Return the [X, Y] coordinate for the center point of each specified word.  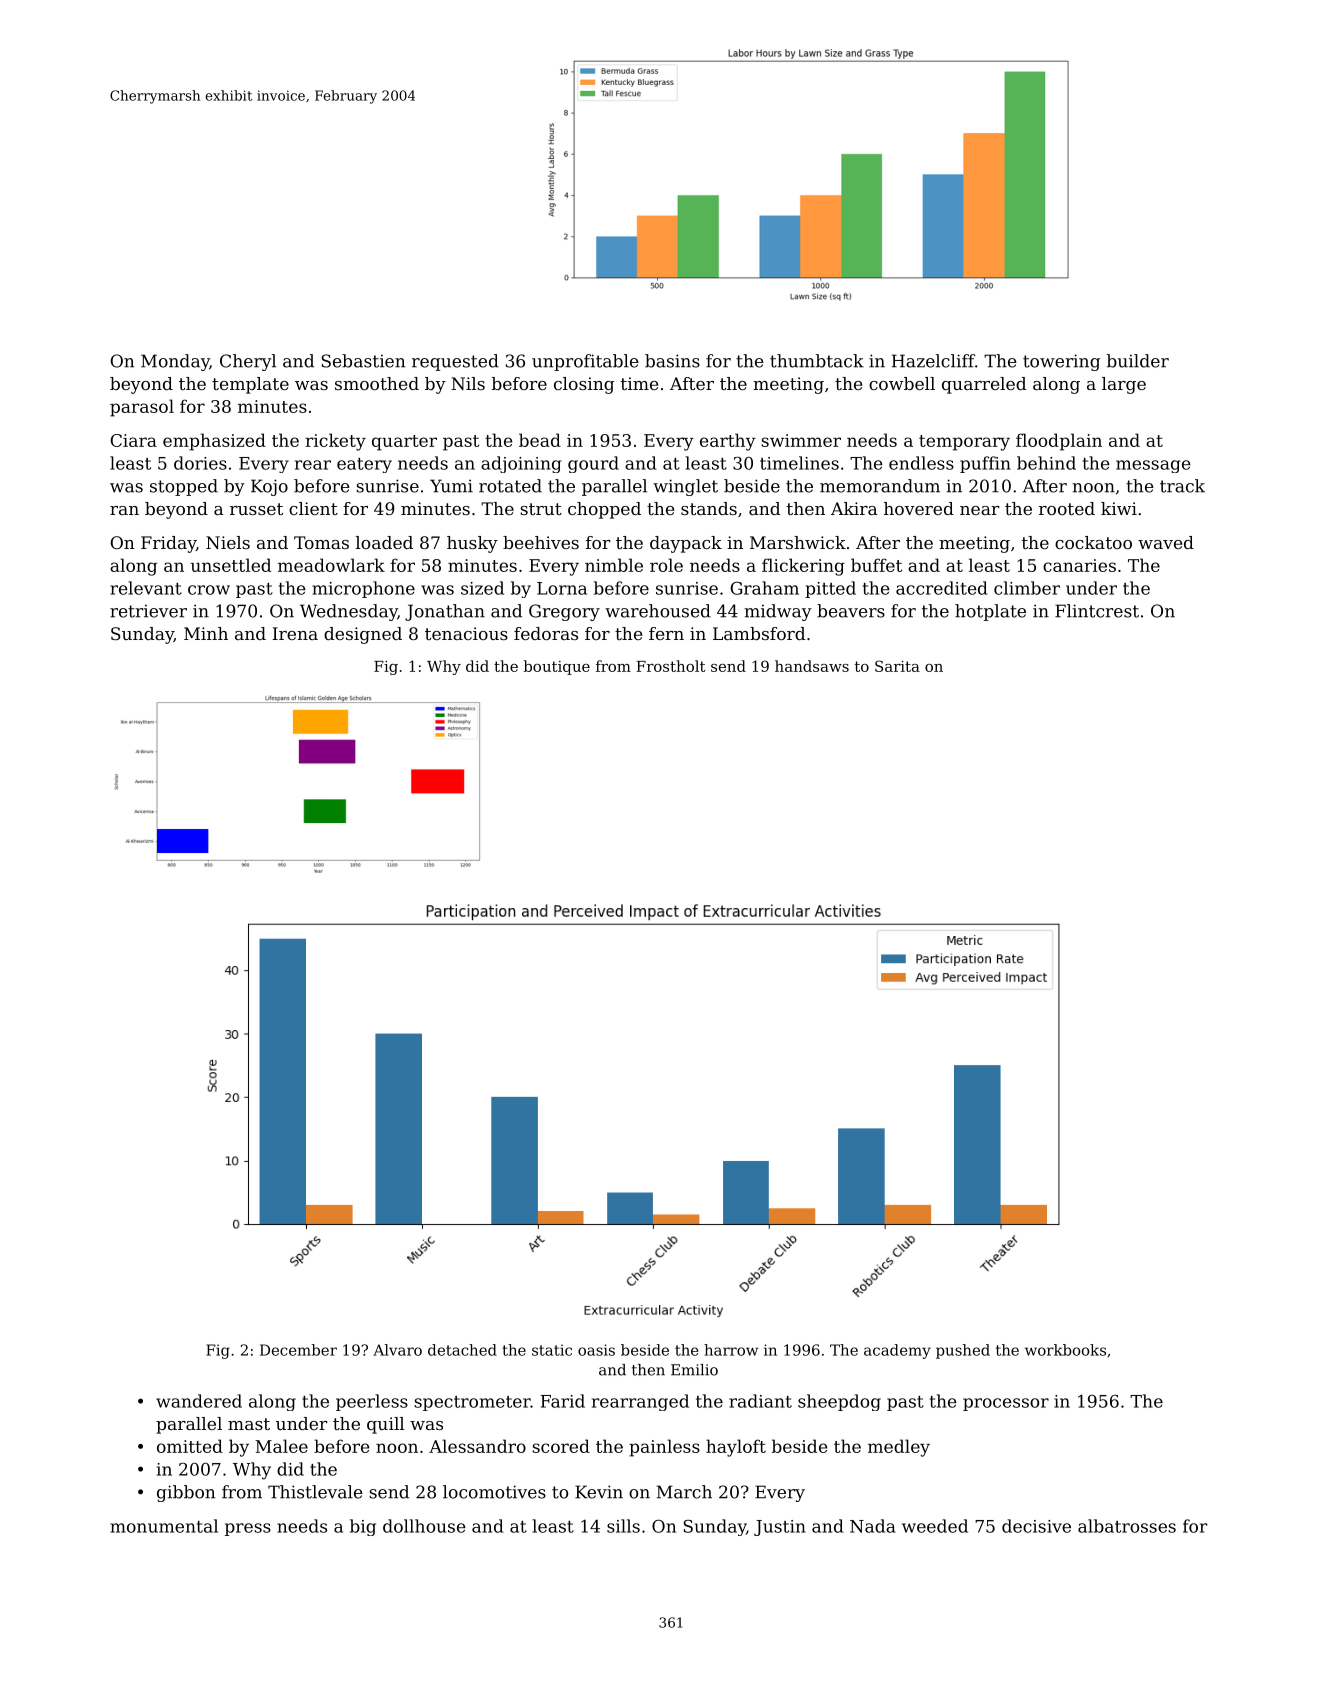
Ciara [133, 440]
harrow [731, 1350]
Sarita [897, 666]
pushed [963, 1351]
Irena [295, 633]
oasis [596, 1350]
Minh [206, 633]
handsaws [812, 666]
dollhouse [424, 1526]
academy [897, 1351]
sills [623, 1526]
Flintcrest [1097, 611]
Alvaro [397, 1350]
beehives [541, 542]
